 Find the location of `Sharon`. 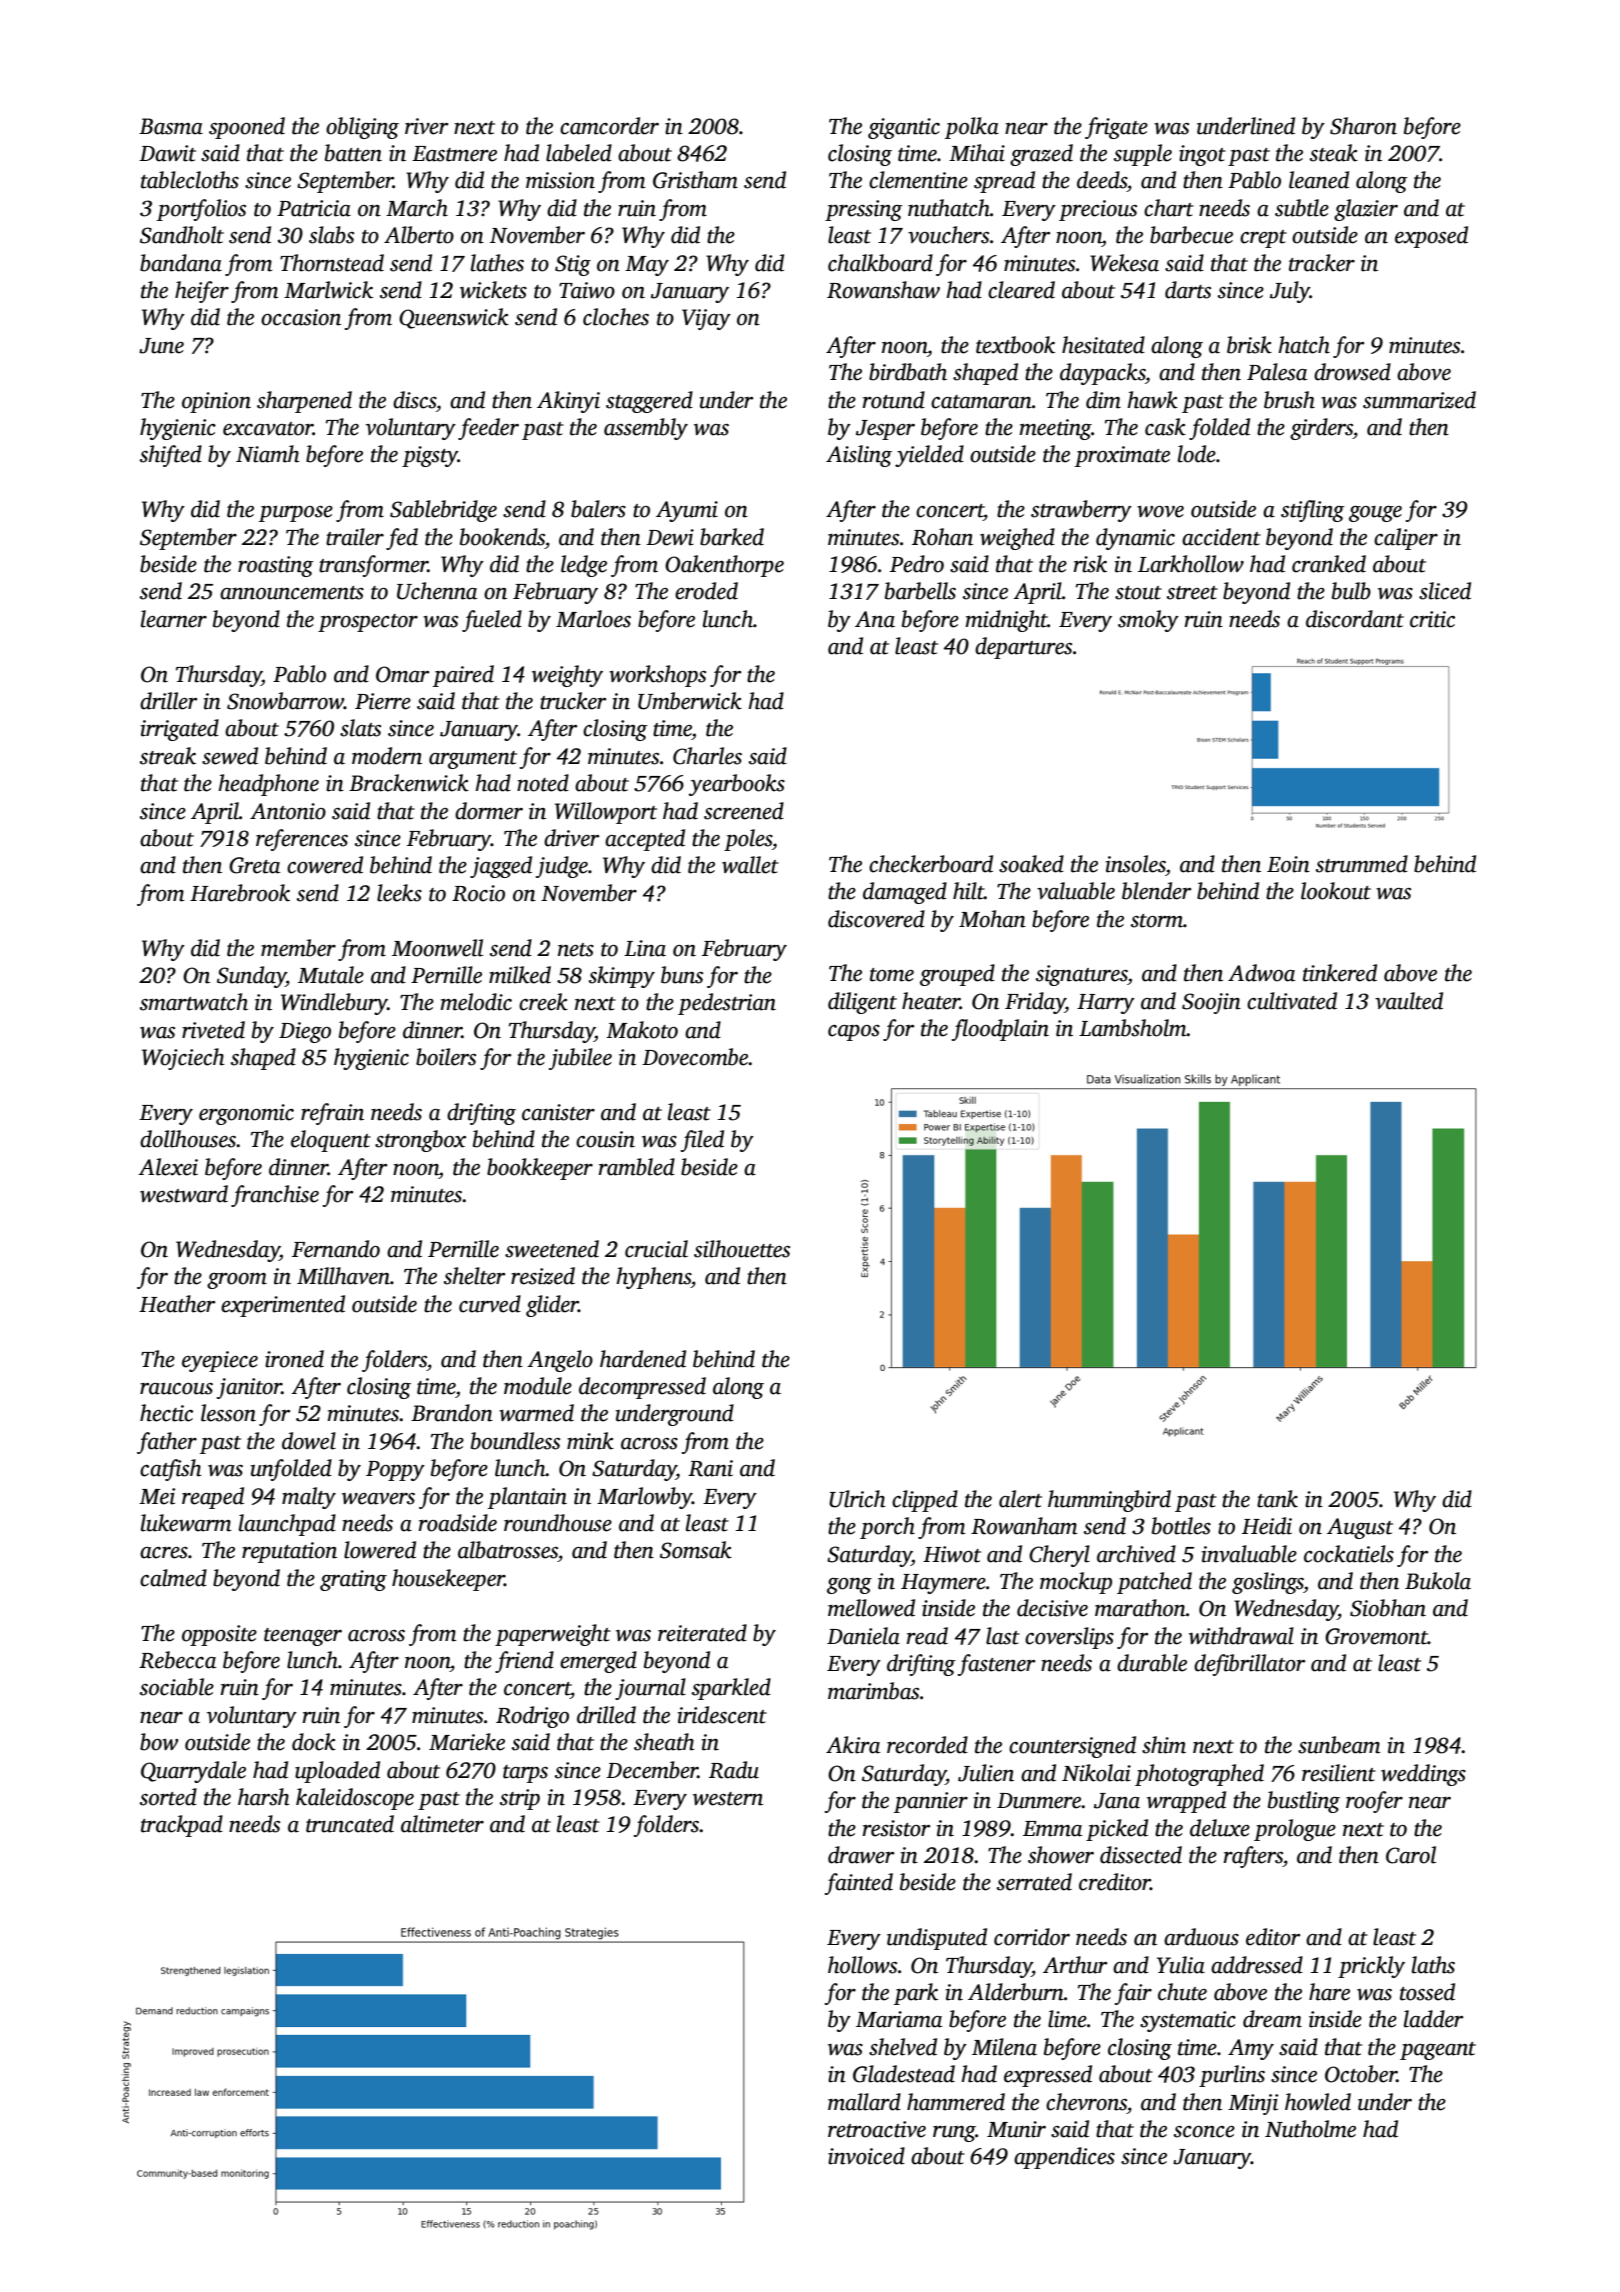

Sharon is located at coordinates (1363, 126).
